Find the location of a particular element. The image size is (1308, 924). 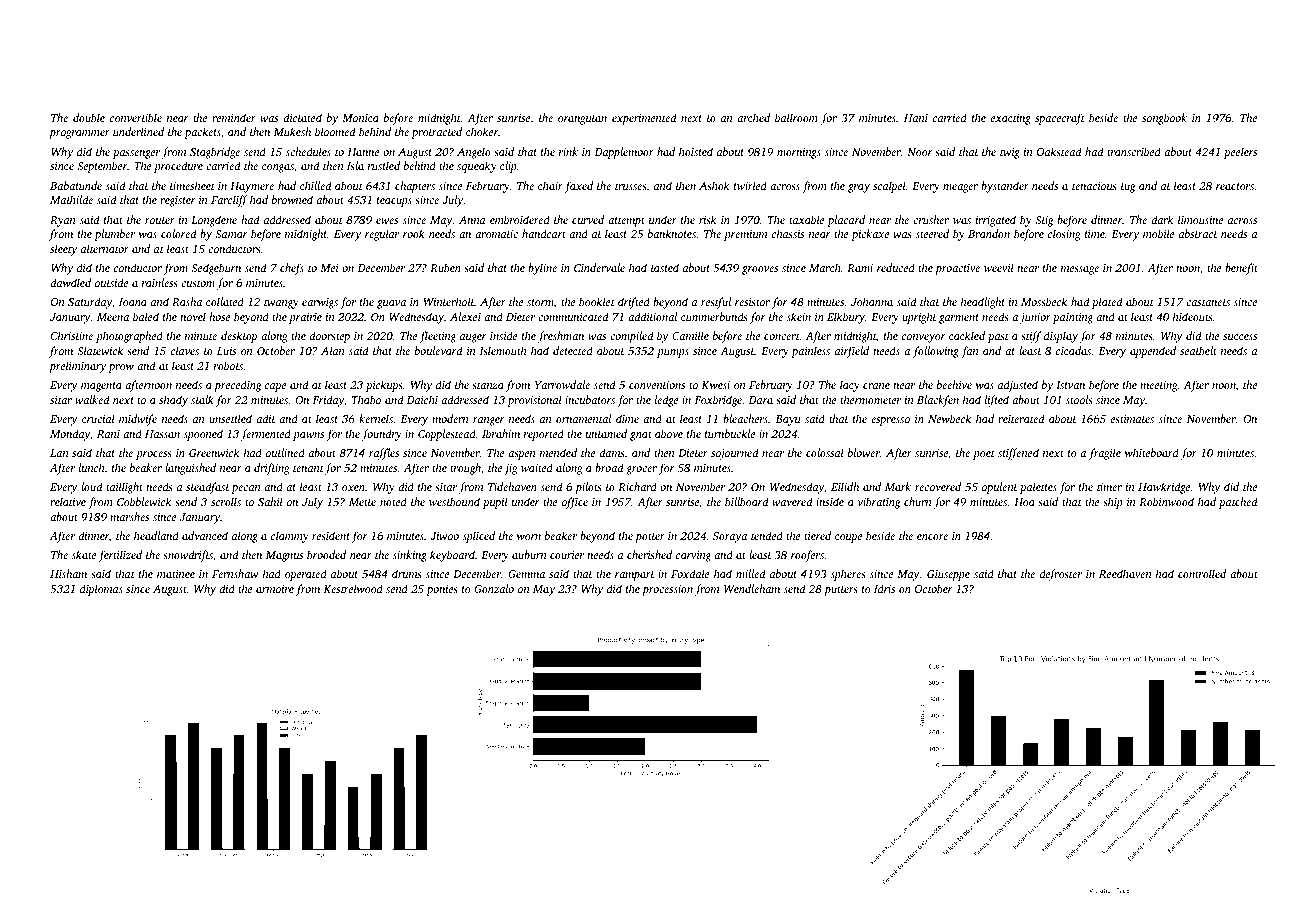

headlight is located at coordinates (983, 303).
